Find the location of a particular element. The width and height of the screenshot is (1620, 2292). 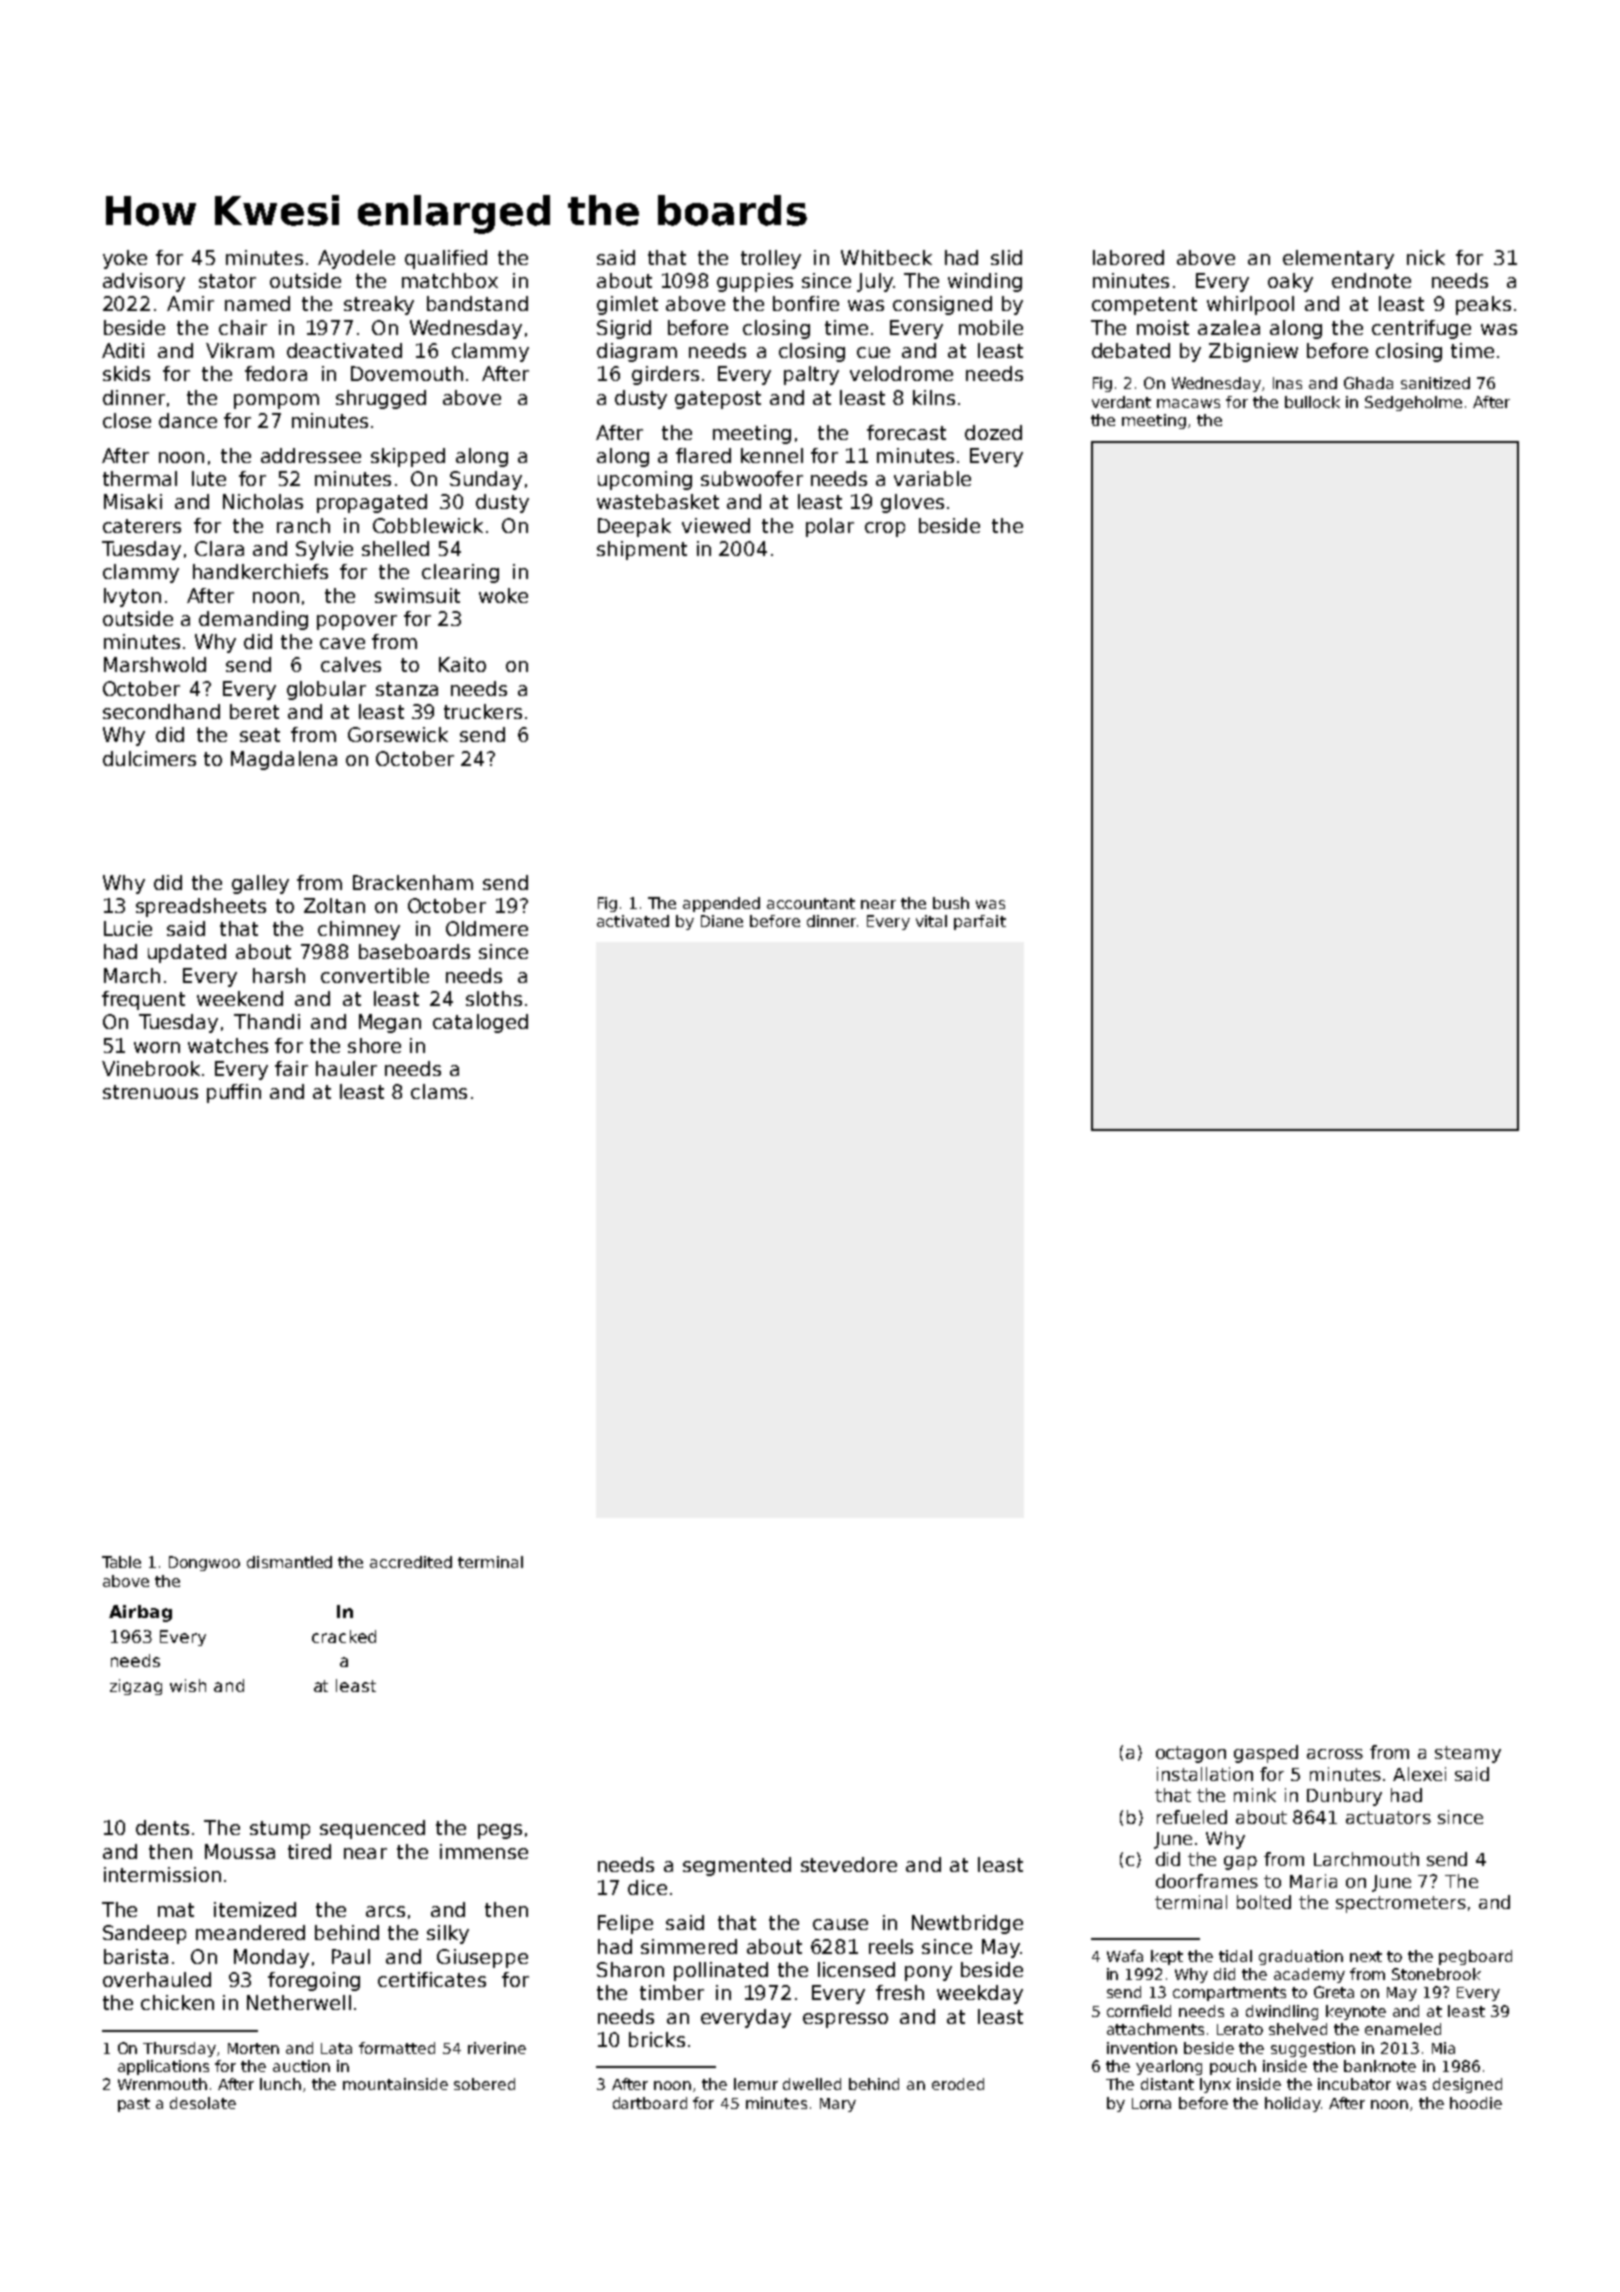

gatepost is located at coordinates (718, 400).
